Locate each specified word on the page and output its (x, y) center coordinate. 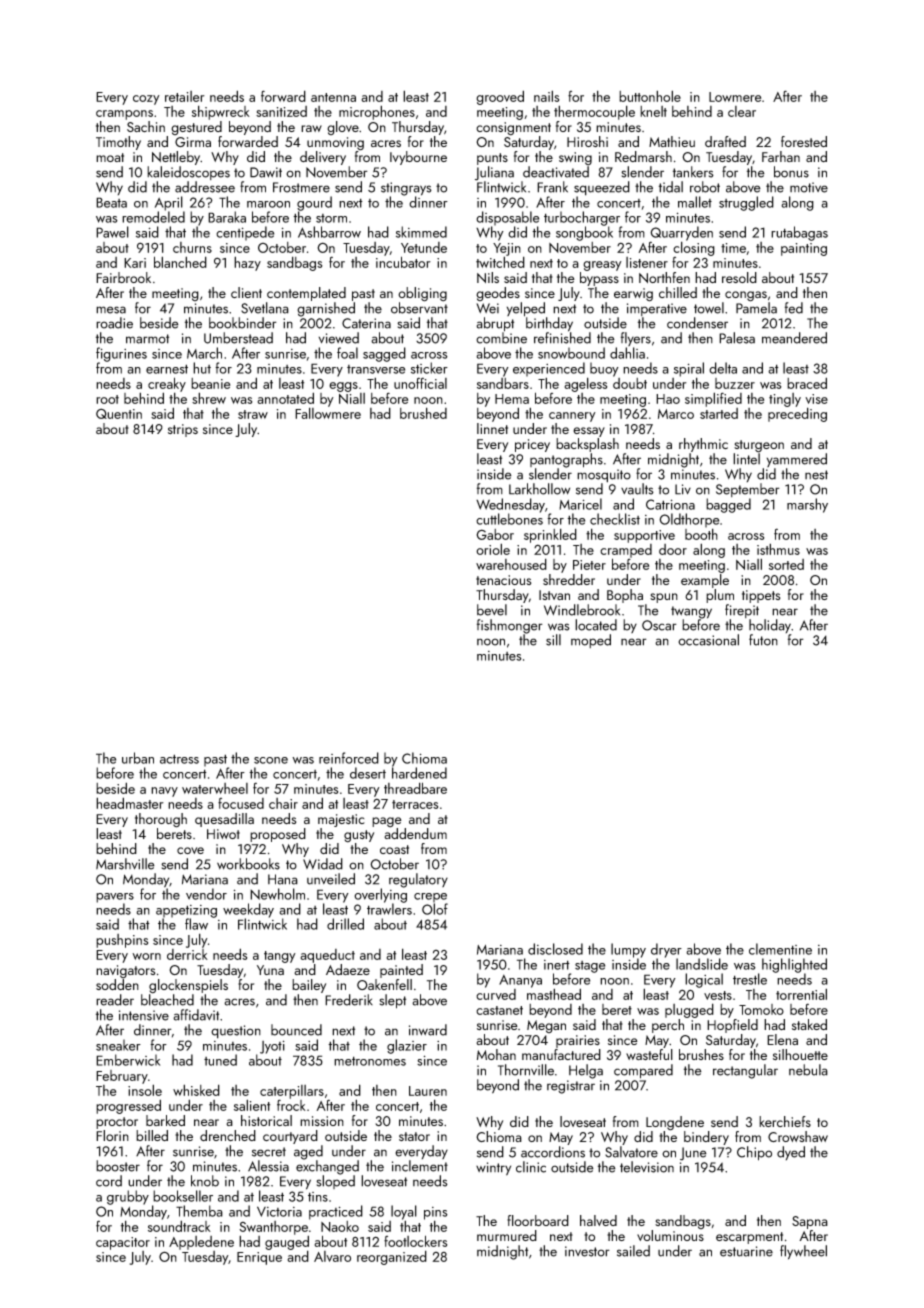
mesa (111, 310)
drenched (228, 1135)
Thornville (526, 1070)
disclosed (555, 949)
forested (804, 141)
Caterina (366, 323)
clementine (780, 949)
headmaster (130, 803)
